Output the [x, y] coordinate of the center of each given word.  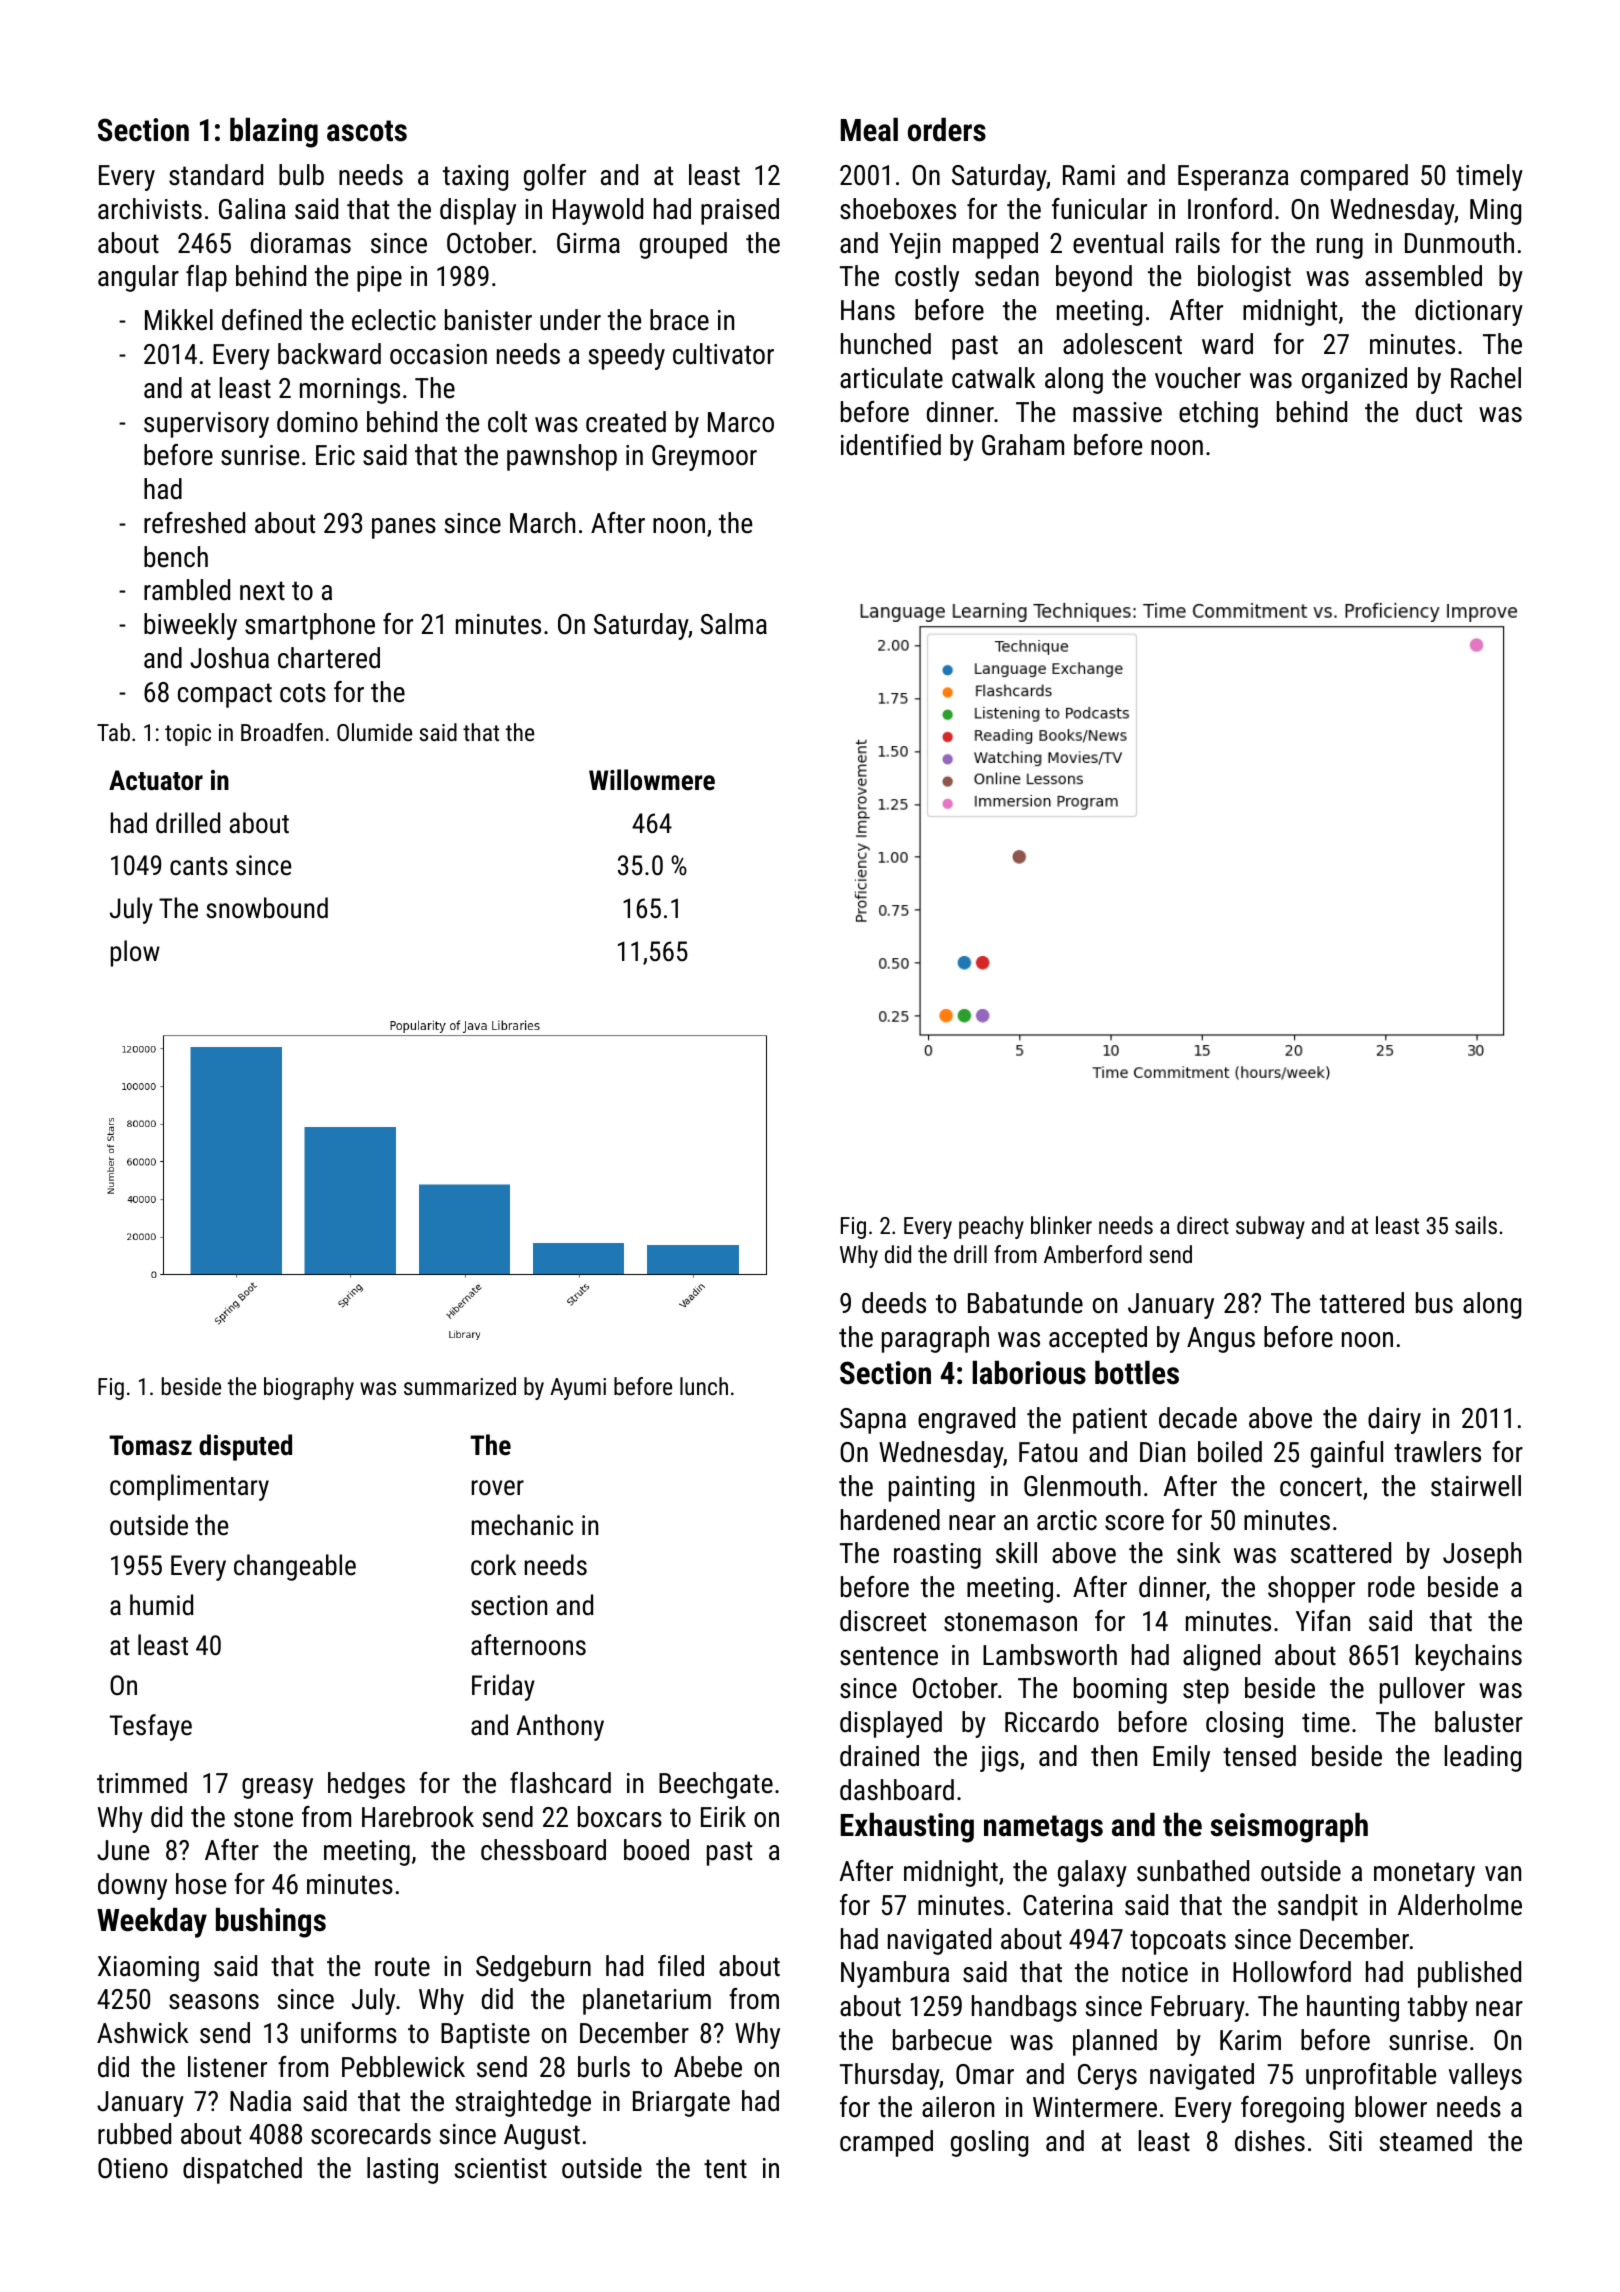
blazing [274, 133]
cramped [886, 2143]
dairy [1394, 1420]
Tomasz [150, 1445]
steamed [1425, 2141]
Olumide [374, 732]
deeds [894, 1303]
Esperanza [1233, 178]
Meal [869, 130]
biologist [1244, 278]
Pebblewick [403, 2067]
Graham [1023, 445]
